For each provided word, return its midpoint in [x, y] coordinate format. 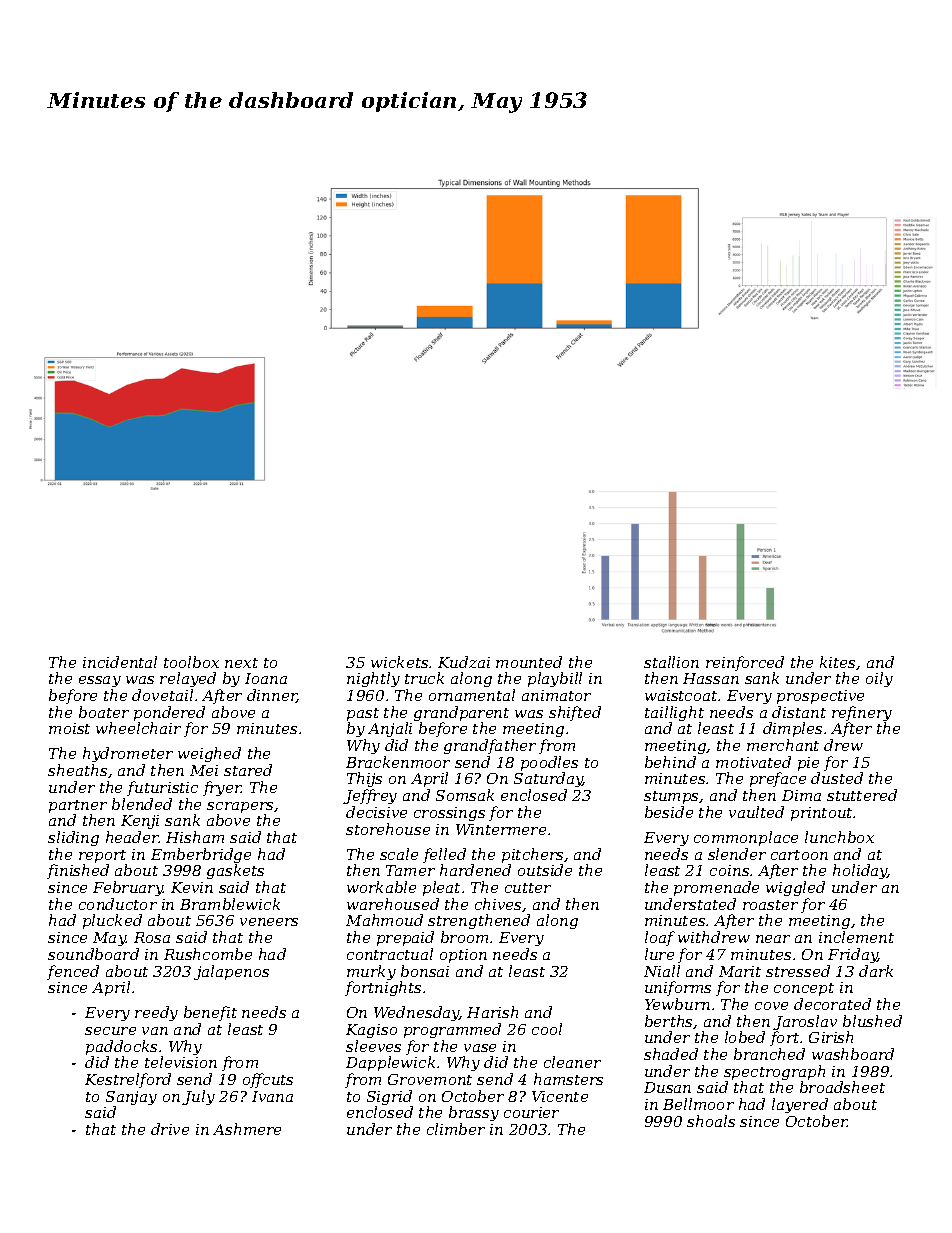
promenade [716, 888]
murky [371, 972]
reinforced [745, 663]
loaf [660, 938]
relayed [188, 679]
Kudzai [464, 662]
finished [78, 871]
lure [659, 954]
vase [480, 1048]
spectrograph [774, 1072]
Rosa [152, 937]
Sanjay [131, 1098]
